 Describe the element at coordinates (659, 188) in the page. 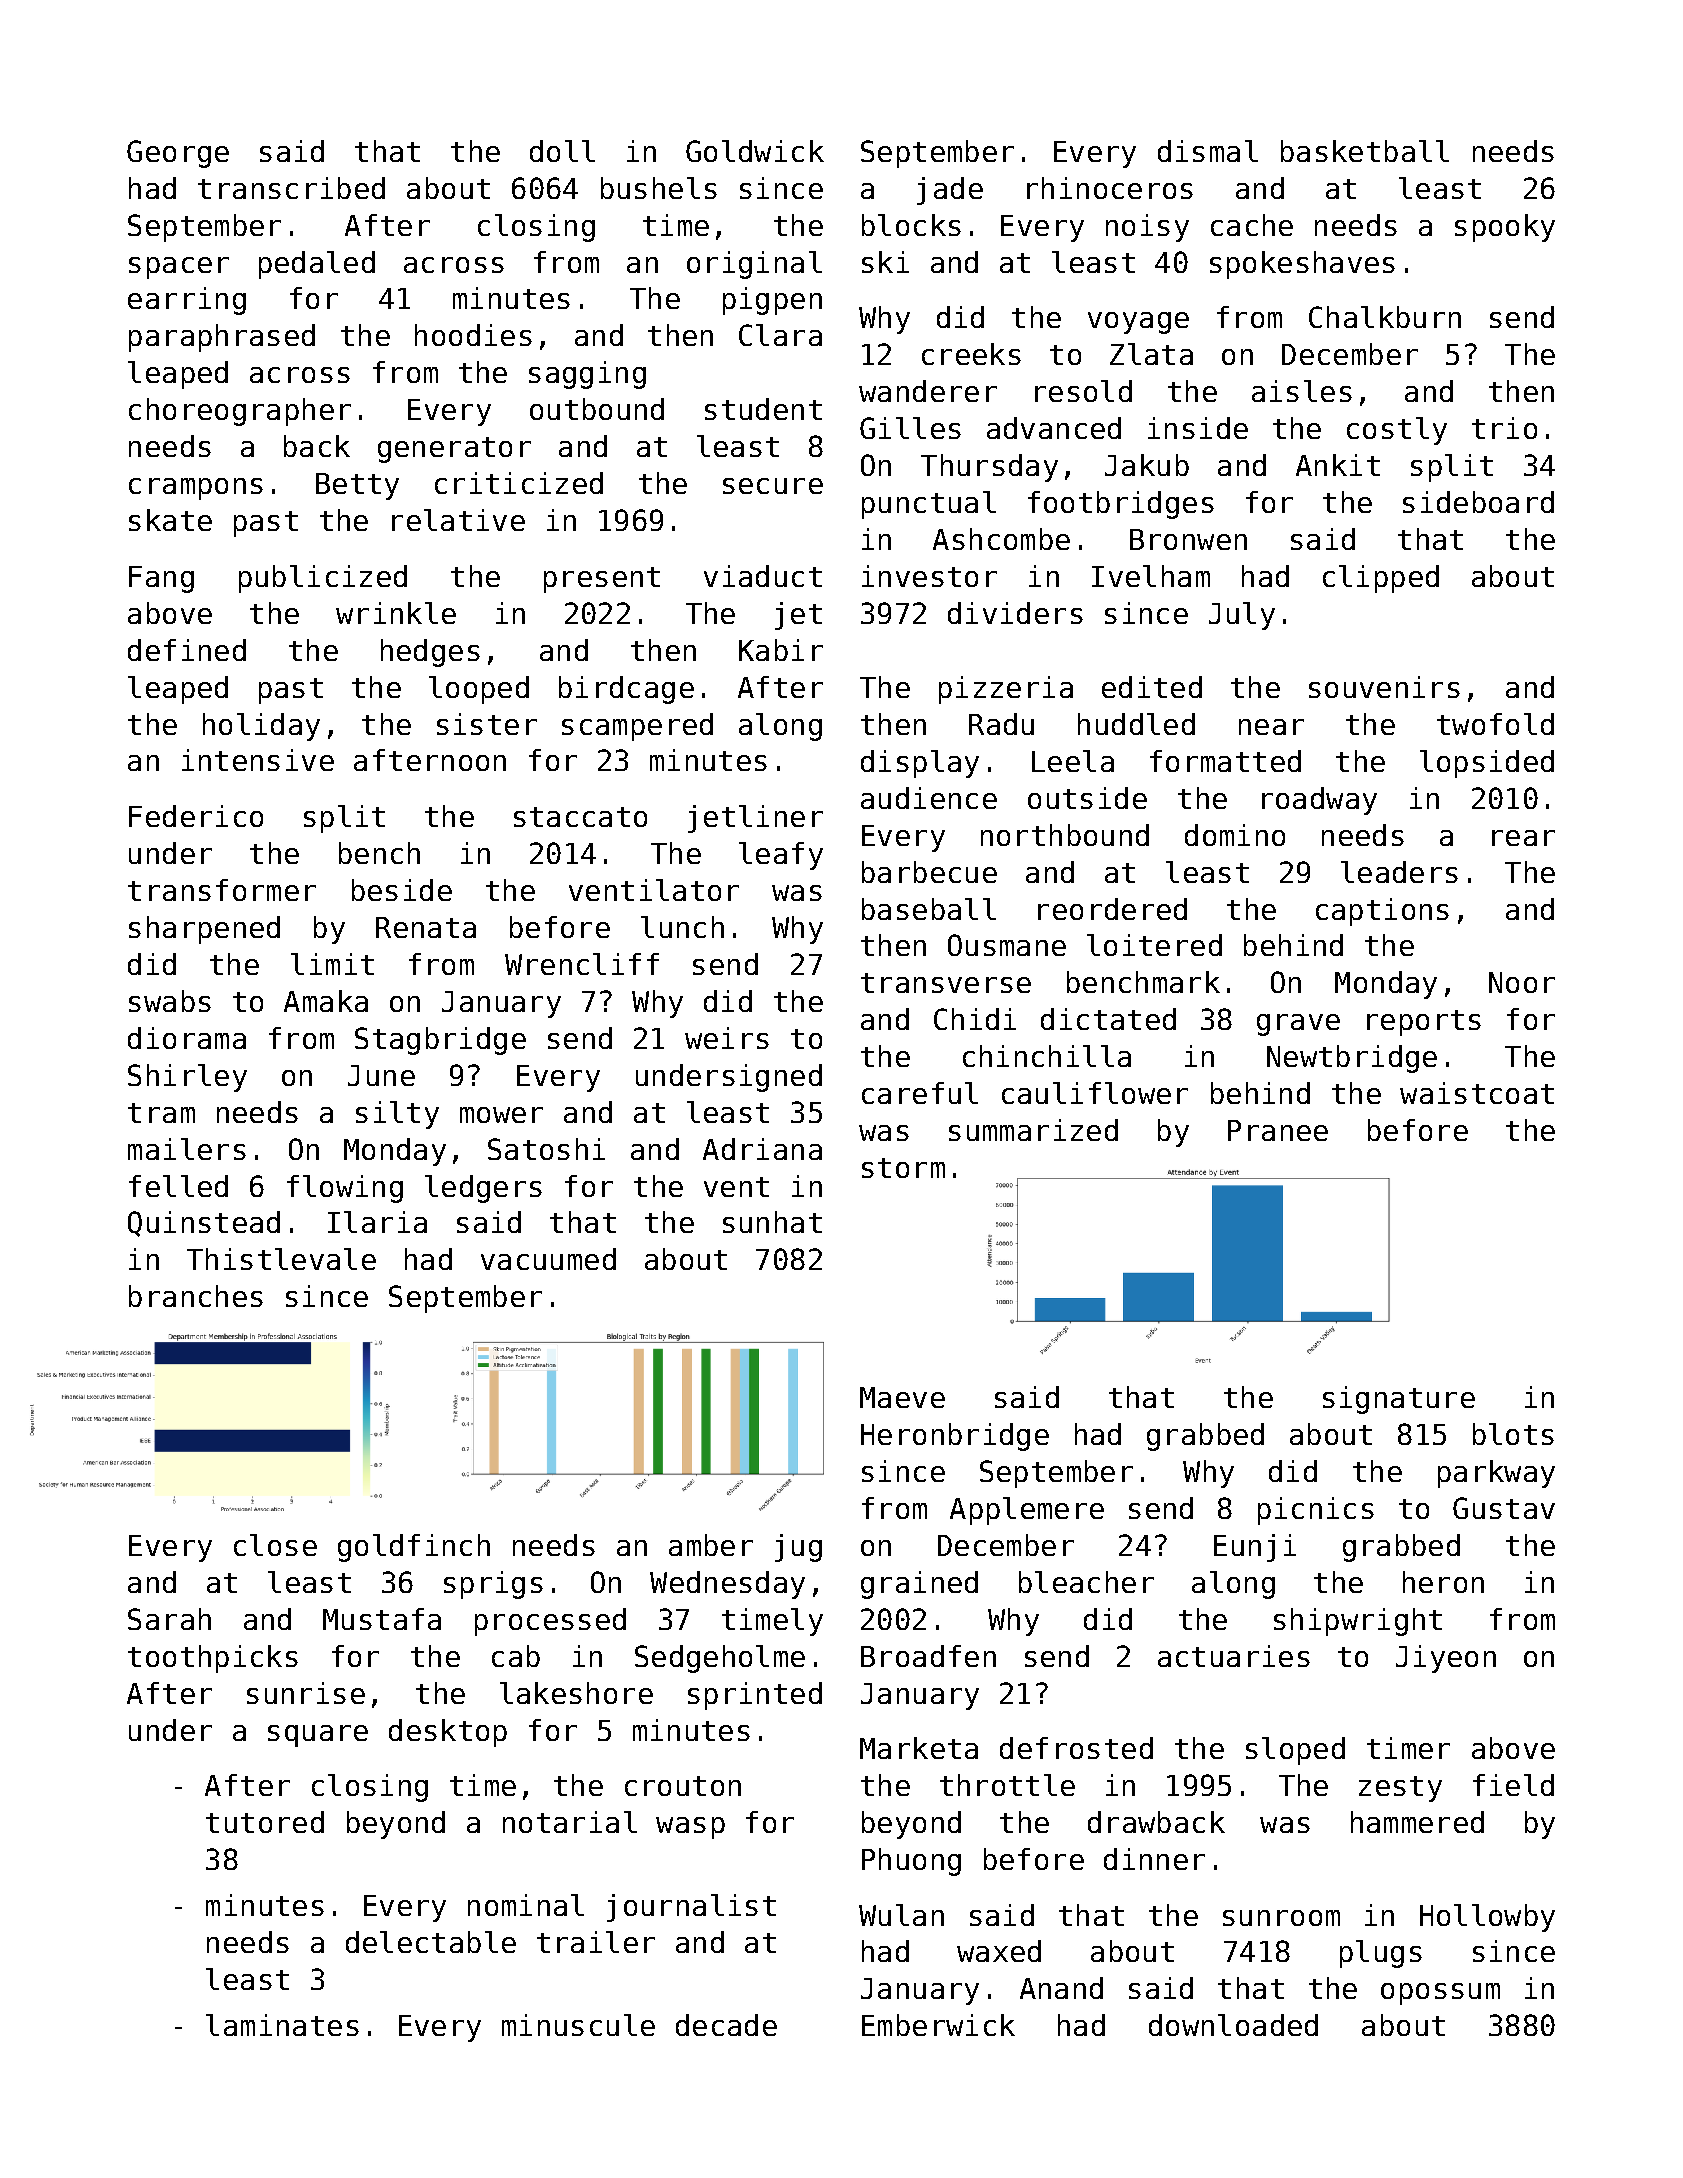

I see `bushels` at that location.
